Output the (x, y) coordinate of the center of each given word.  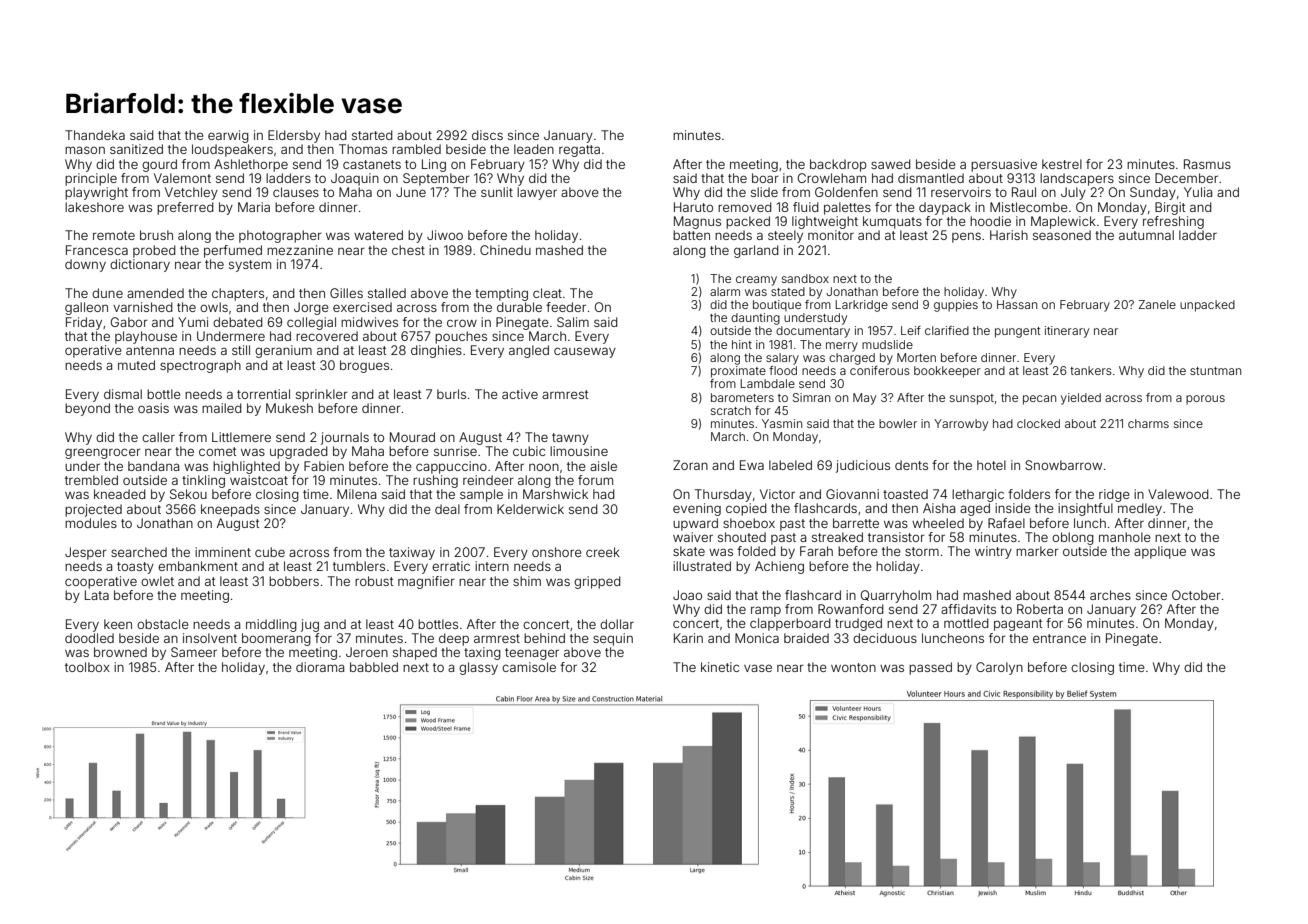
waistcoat (259, 480)
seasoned (1062, 235)
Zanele (1157, 304)
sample (481, 495)
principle (91, 179)
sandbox (805, 278)
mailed (222, 408)
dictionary (140, 265)
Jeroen (367, 652)
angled (529, 351)
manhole (1125, 537)
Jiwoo (445, 235)
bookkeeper (947, 372)
